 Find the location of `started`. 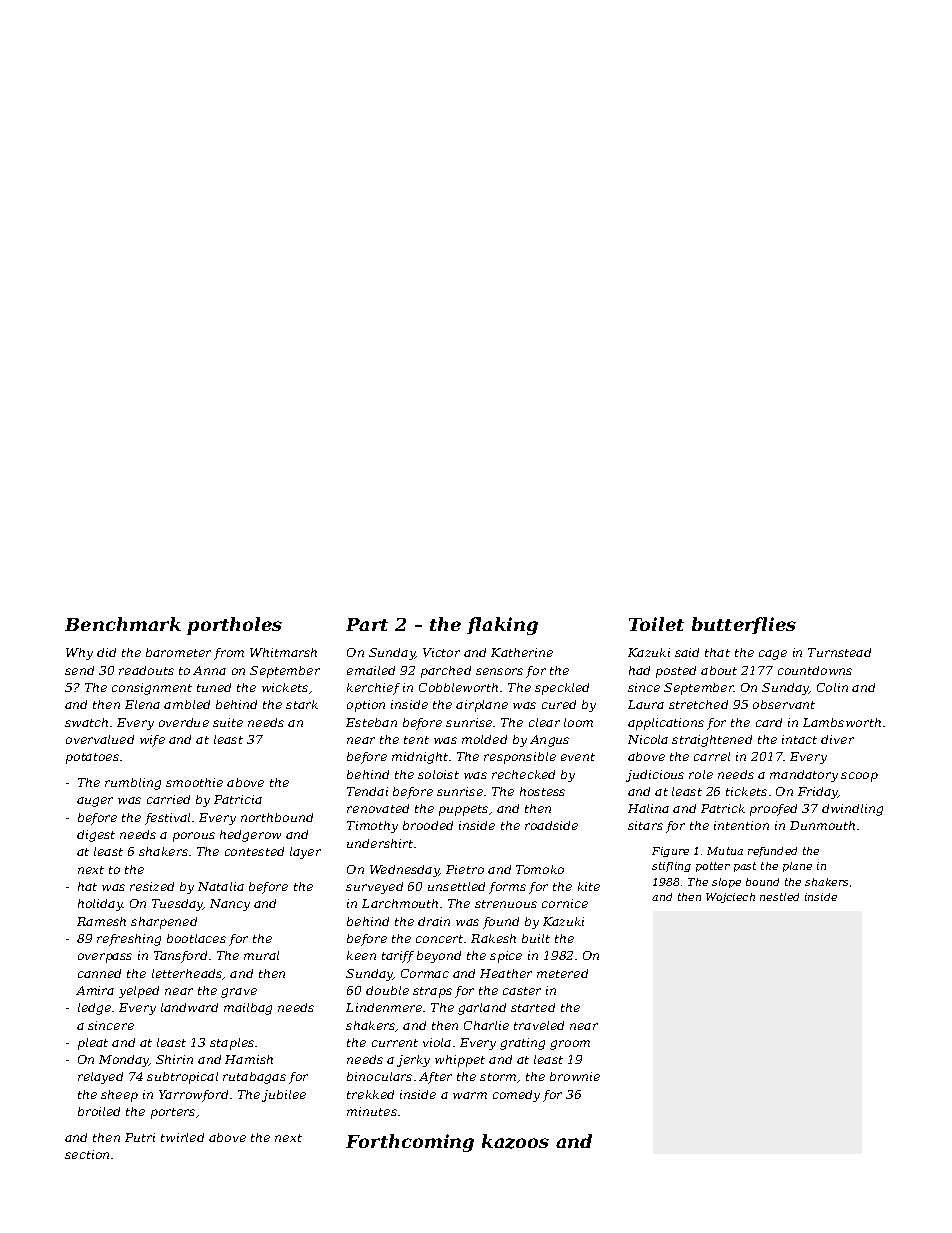

started is located at coordinates (533, 1007).
